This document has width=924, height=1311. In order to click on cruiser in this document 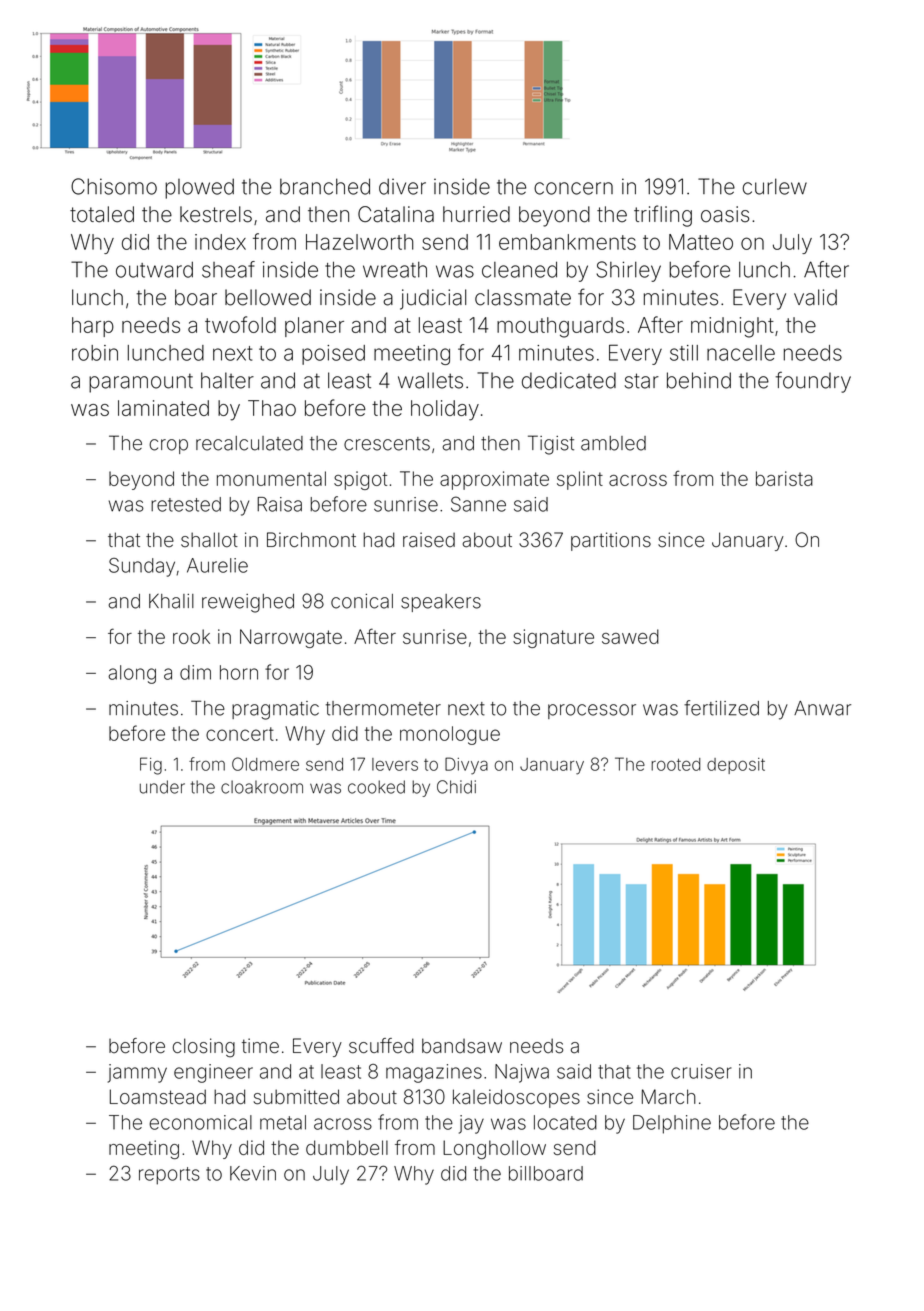, I will do `click(701, 1071)`.
